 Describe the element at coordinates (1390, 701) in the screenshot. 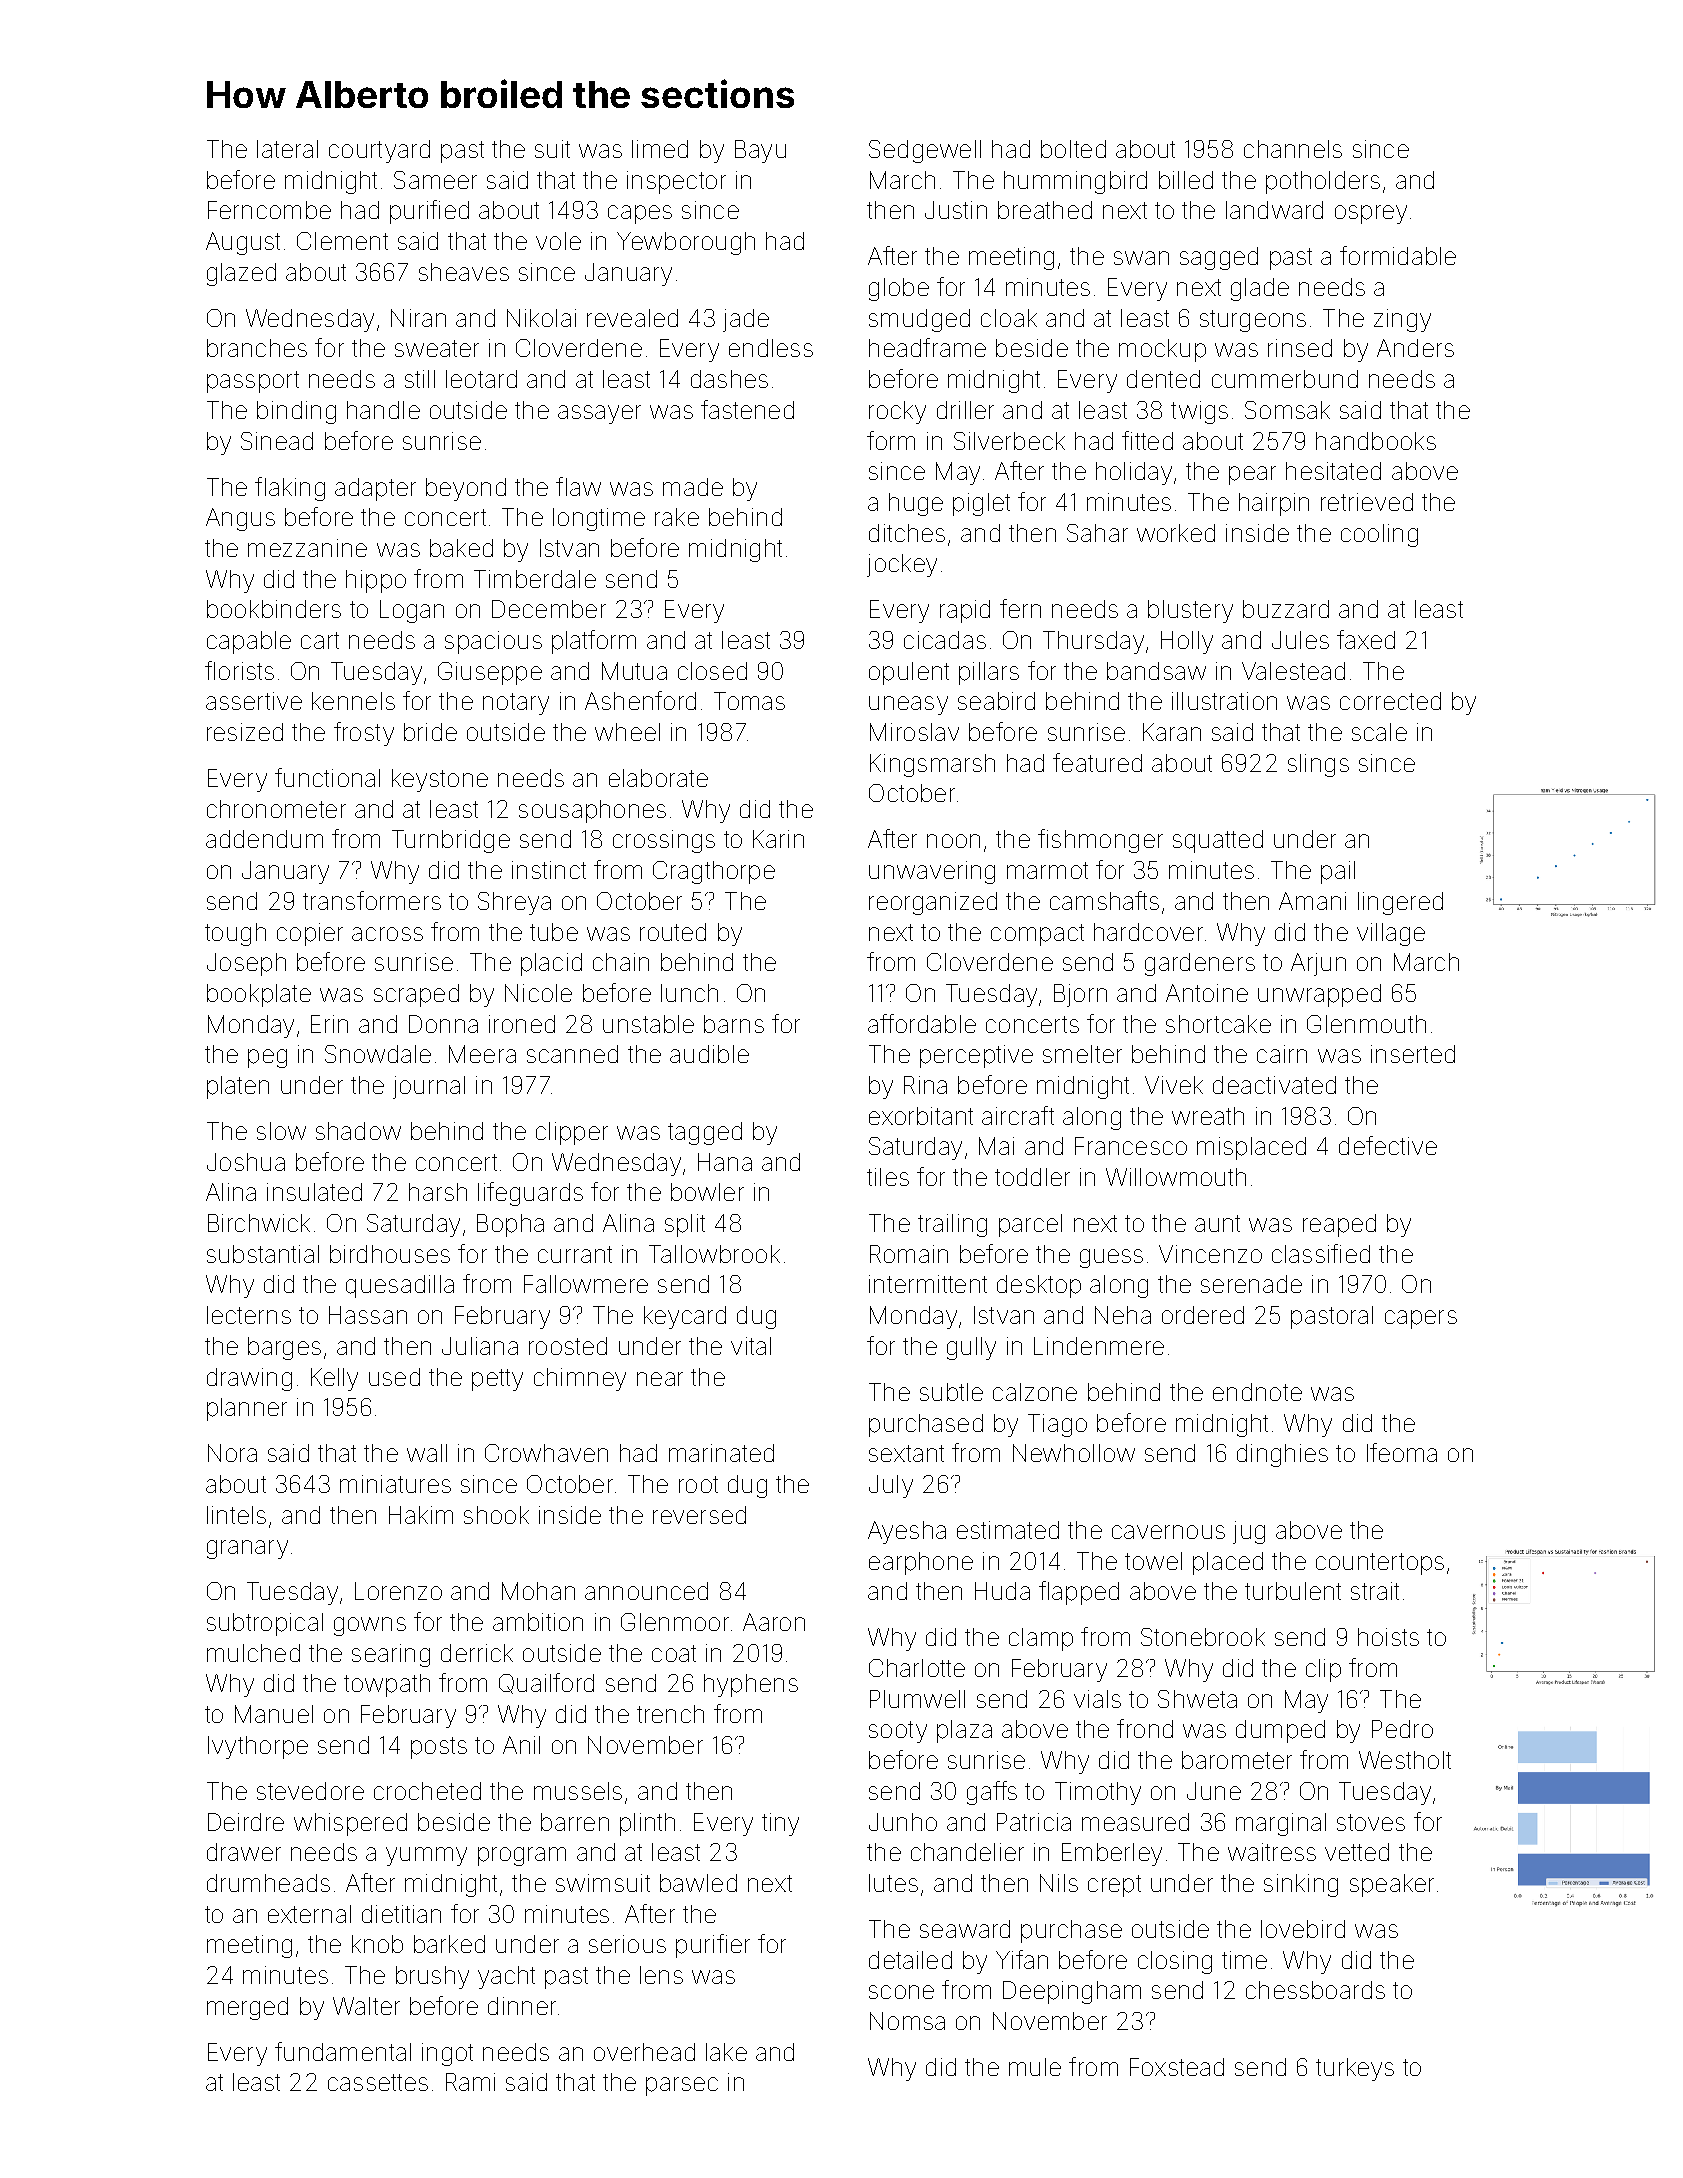

I see `corrected` at that location.
